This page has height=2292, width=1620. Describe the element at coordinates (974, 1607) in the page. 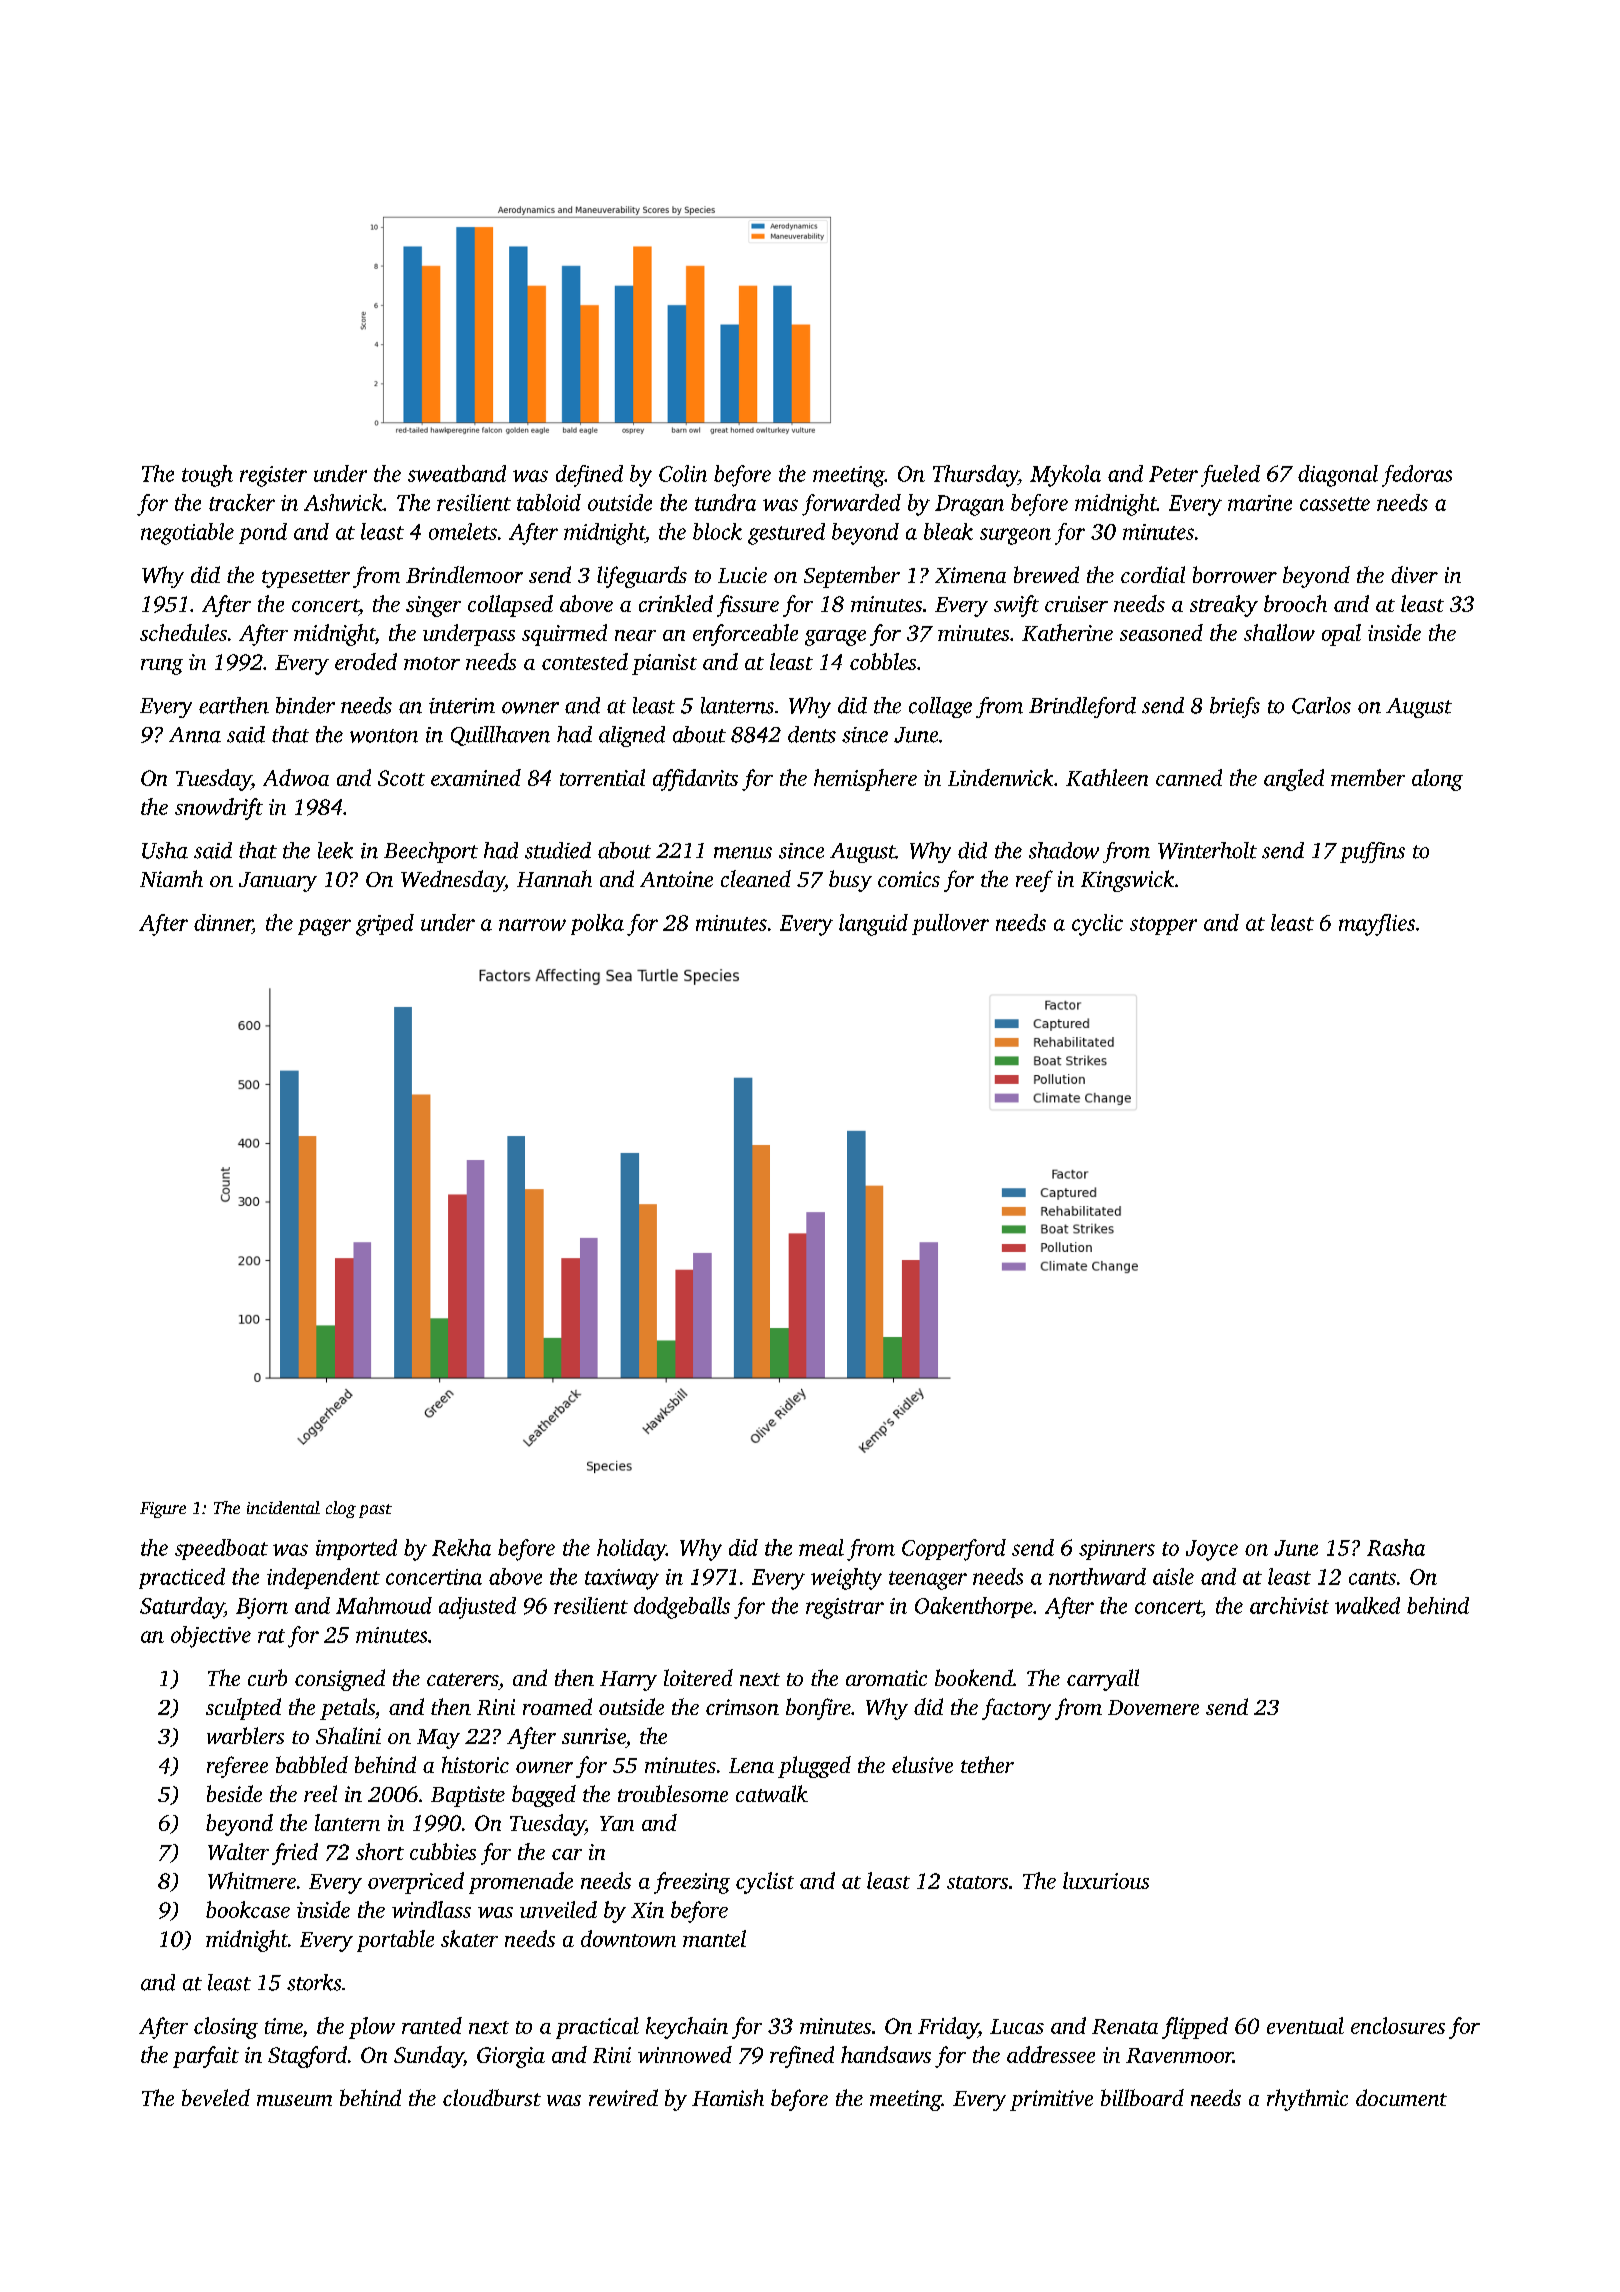

I see `Oakenthorpe` at that location.
